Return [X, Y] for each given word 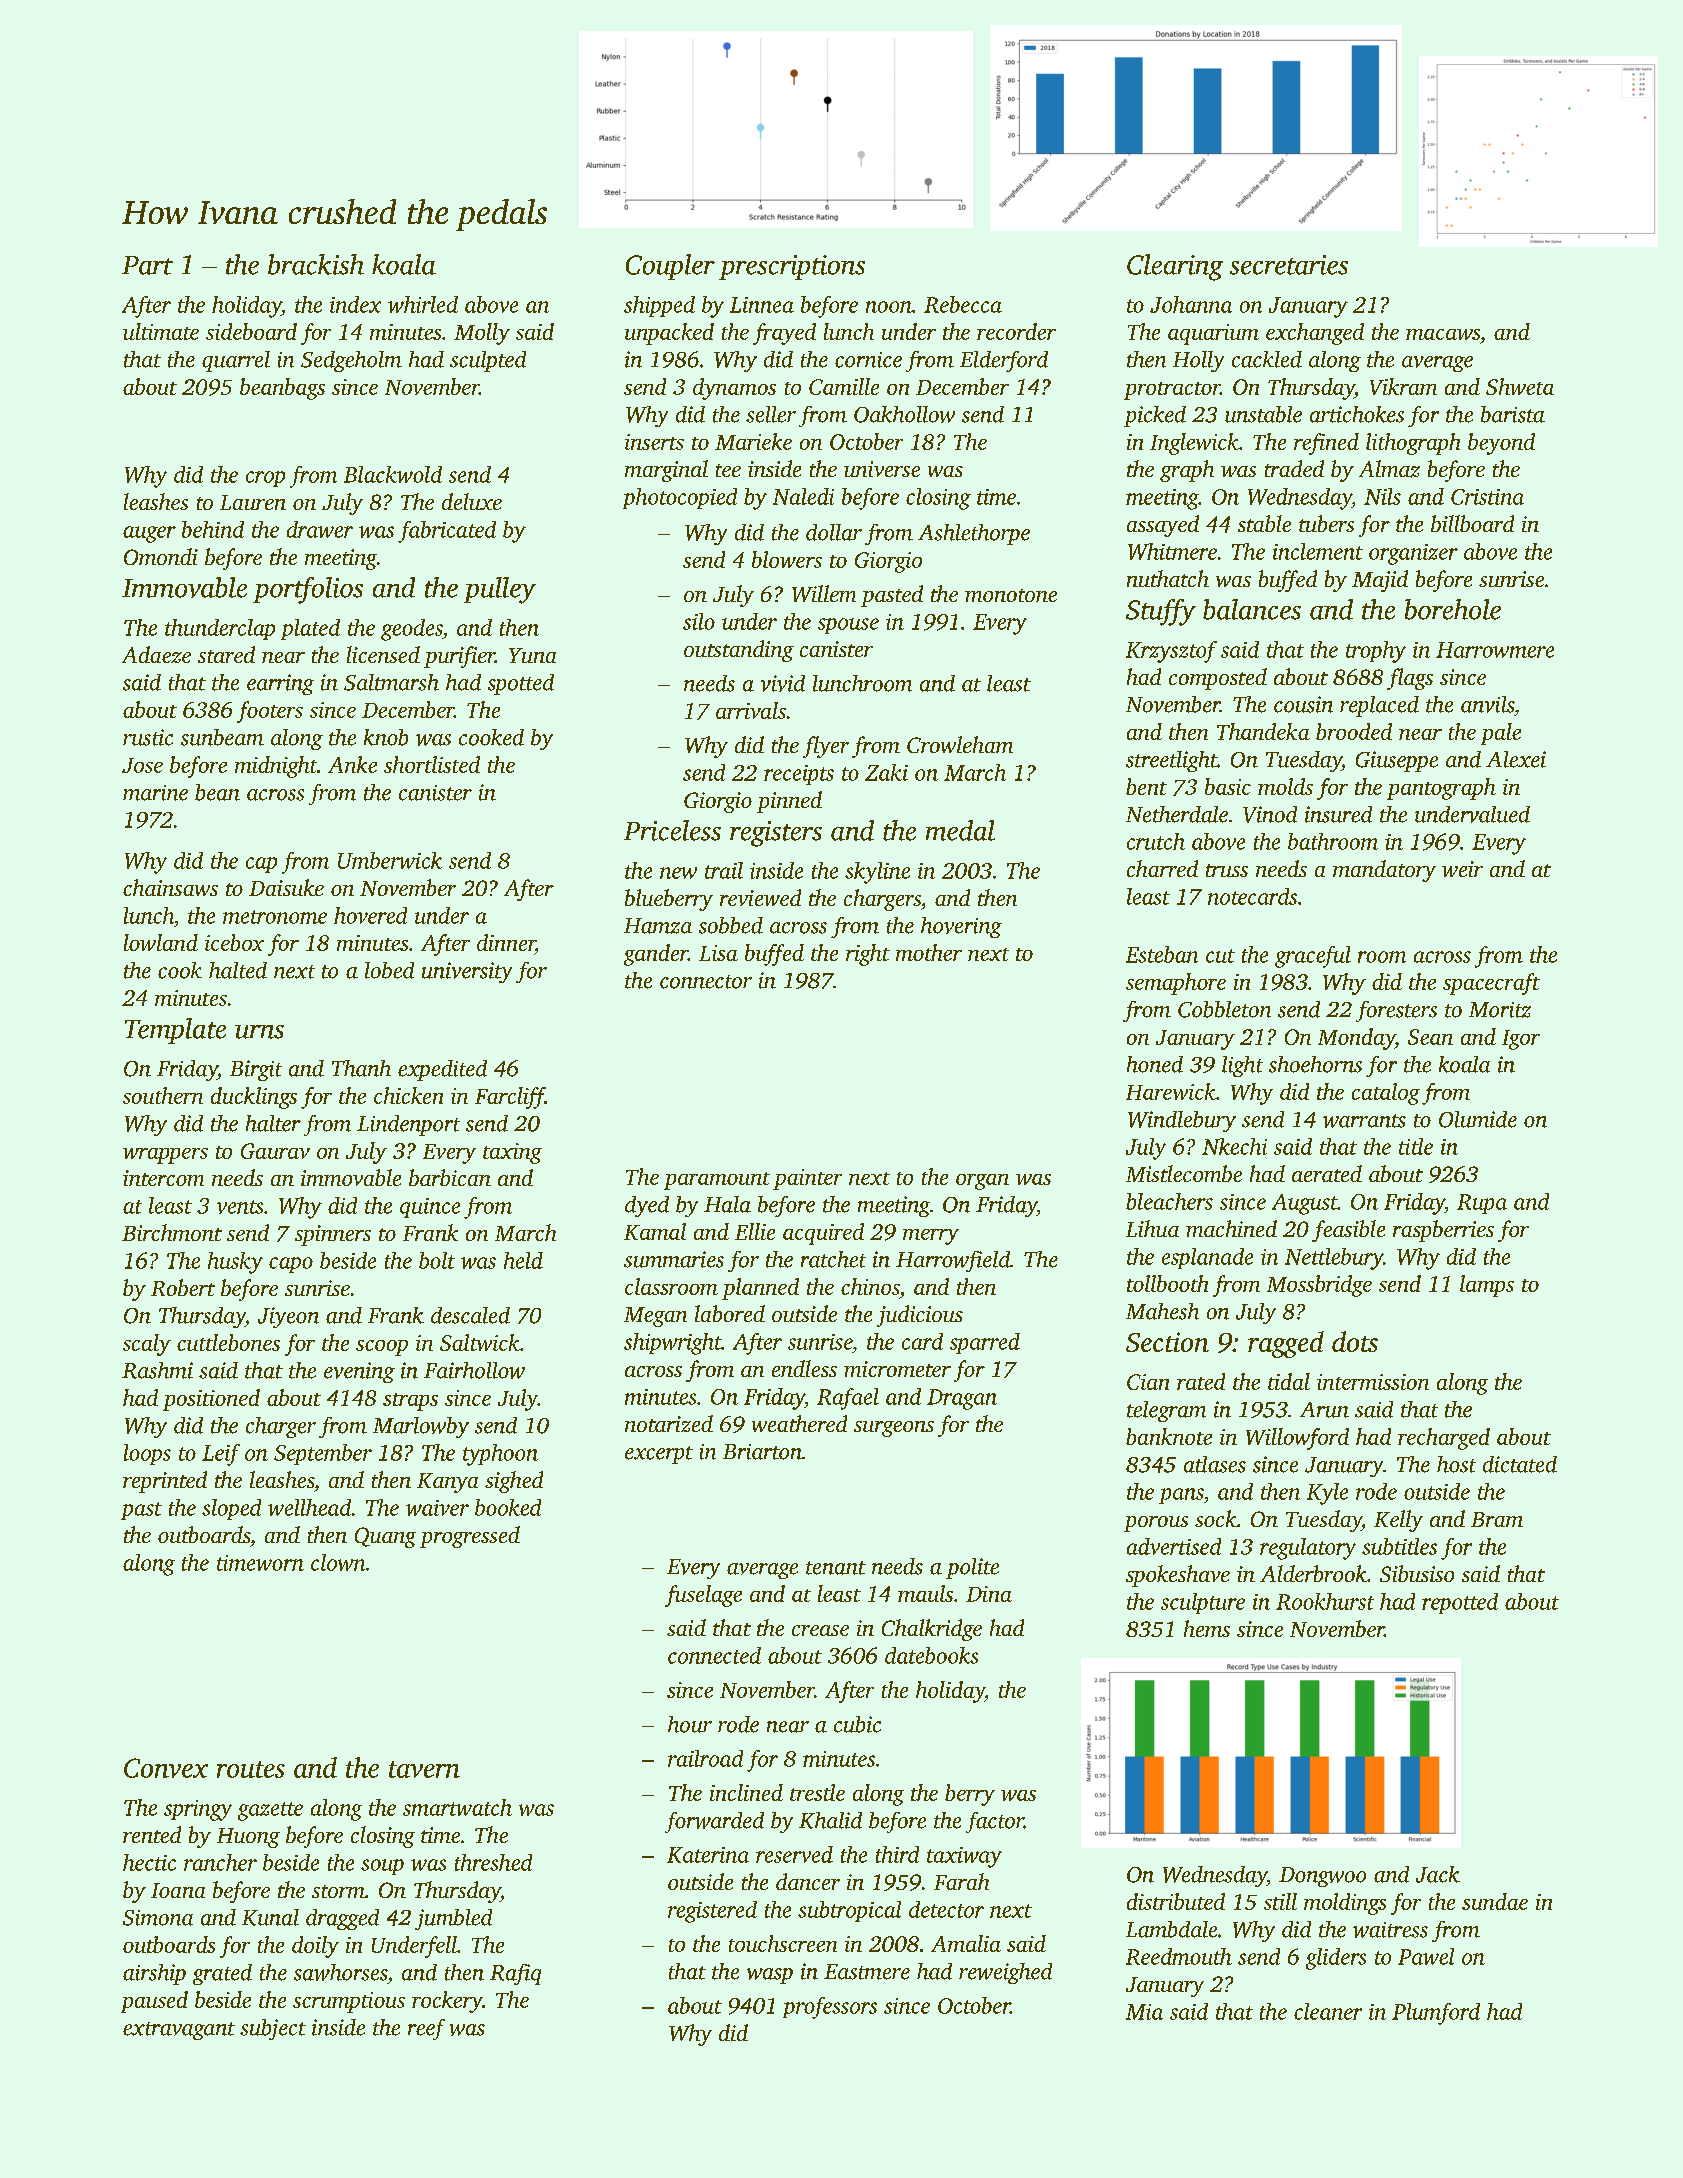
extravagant [179, 2031]
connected [714, 1655]
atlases [1215, 1464]
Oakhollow [904, 414]
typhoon [500, 1455]
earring [280, 684]
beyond [1501, 444]
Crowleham [960, 744]
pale [1501, 734]
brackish [316, 264]
